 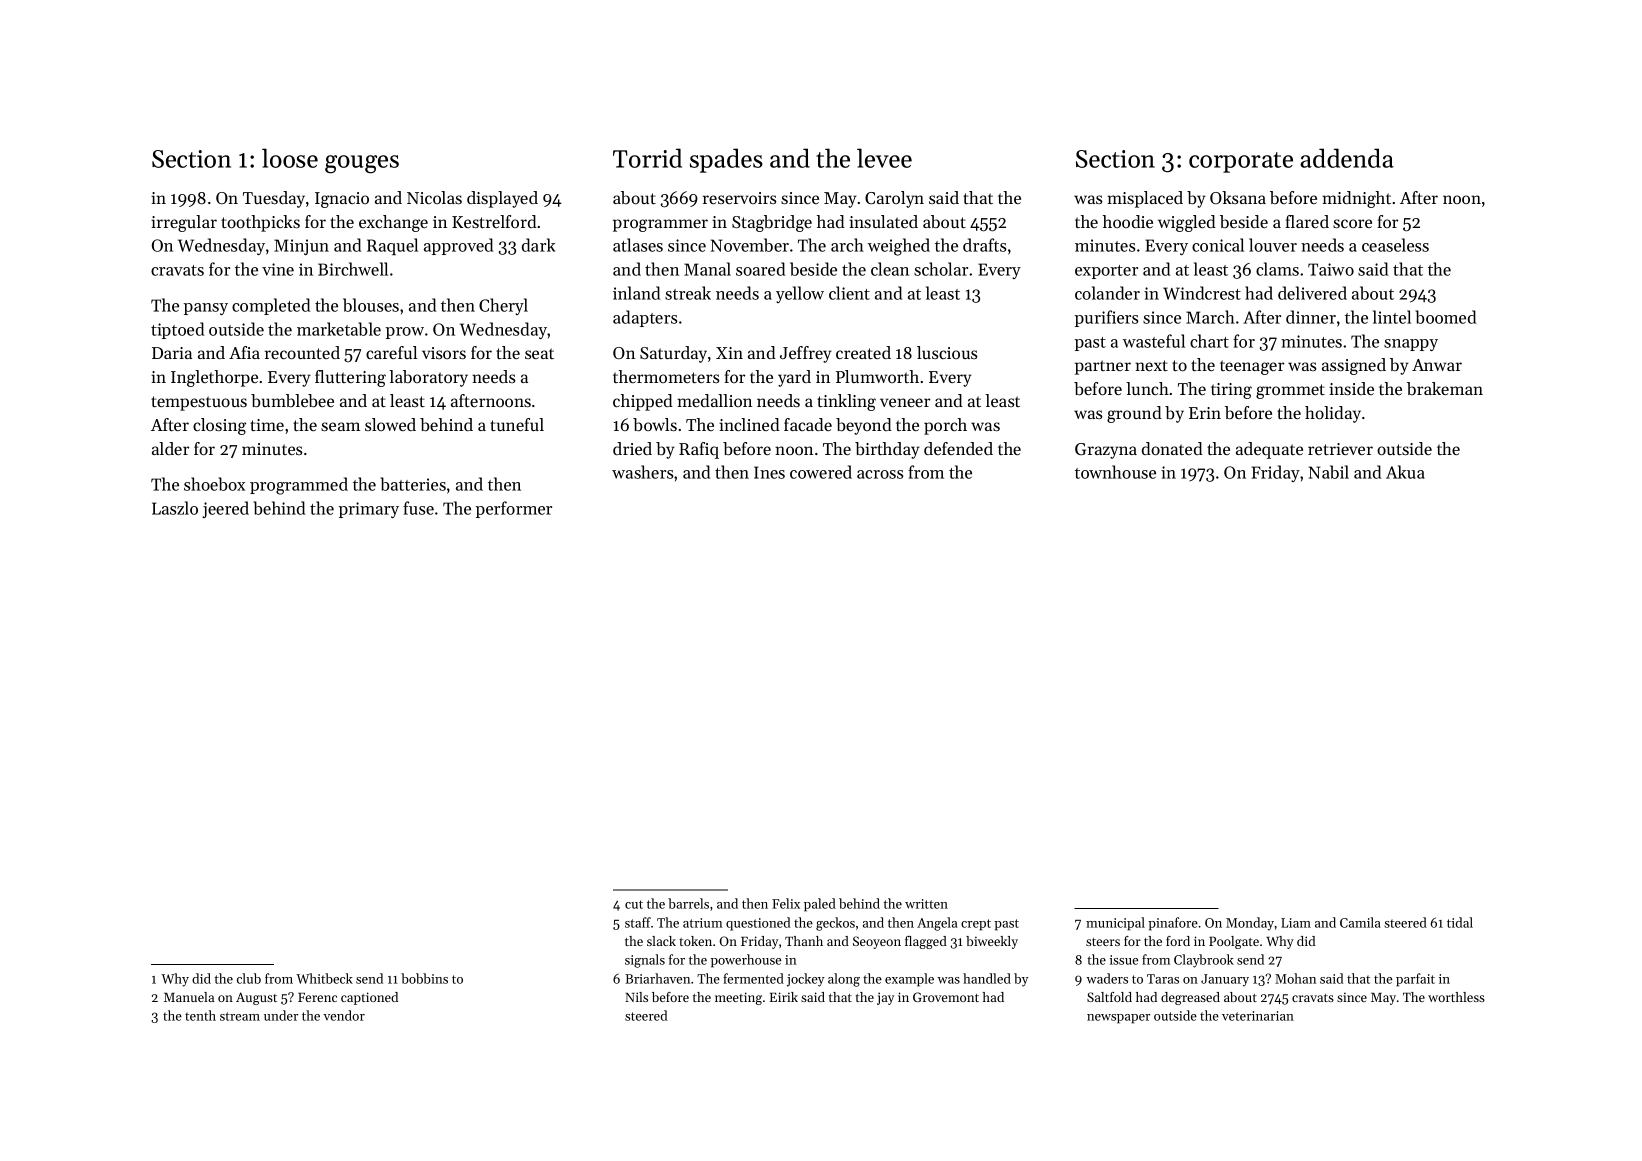 What do you see at coordinates (1405, 472) in the screenshot?
I see `Akua` at bounding box center [1405, 472].
